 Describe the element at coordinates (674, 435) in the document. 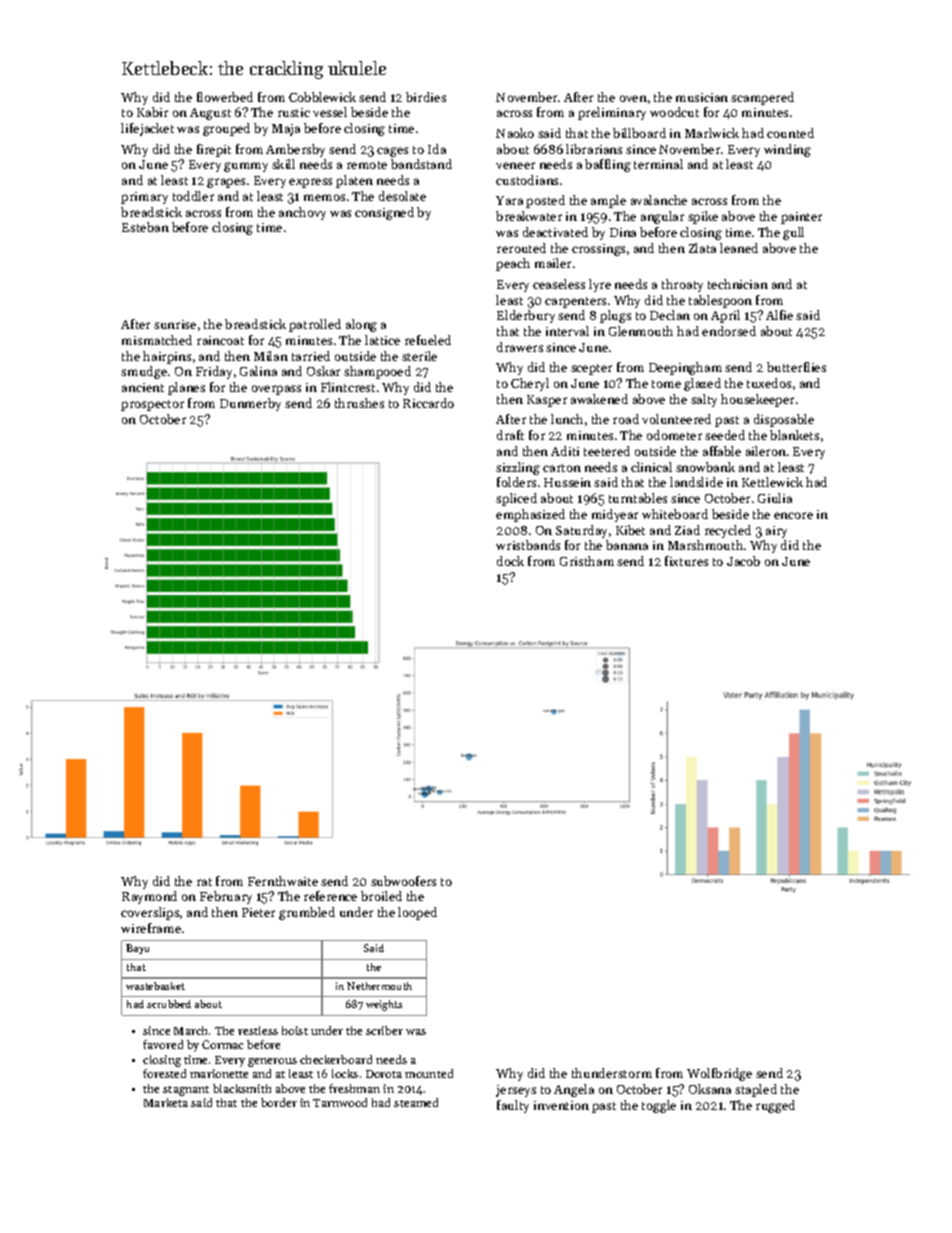

I see `odometer` at that location.
